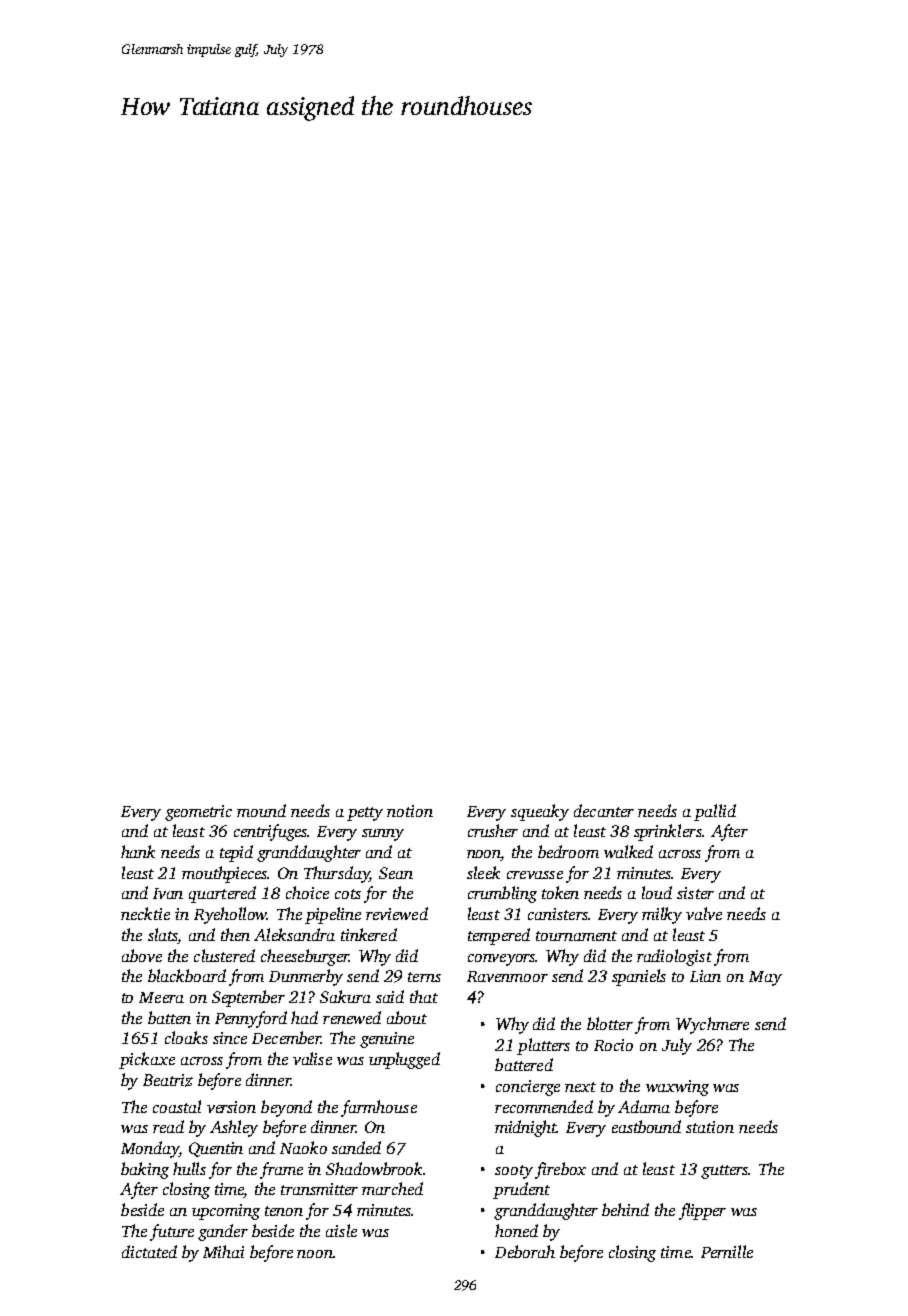 This image has height=1316, width=908. I want to click on Pernille, so click(727, 1251).
